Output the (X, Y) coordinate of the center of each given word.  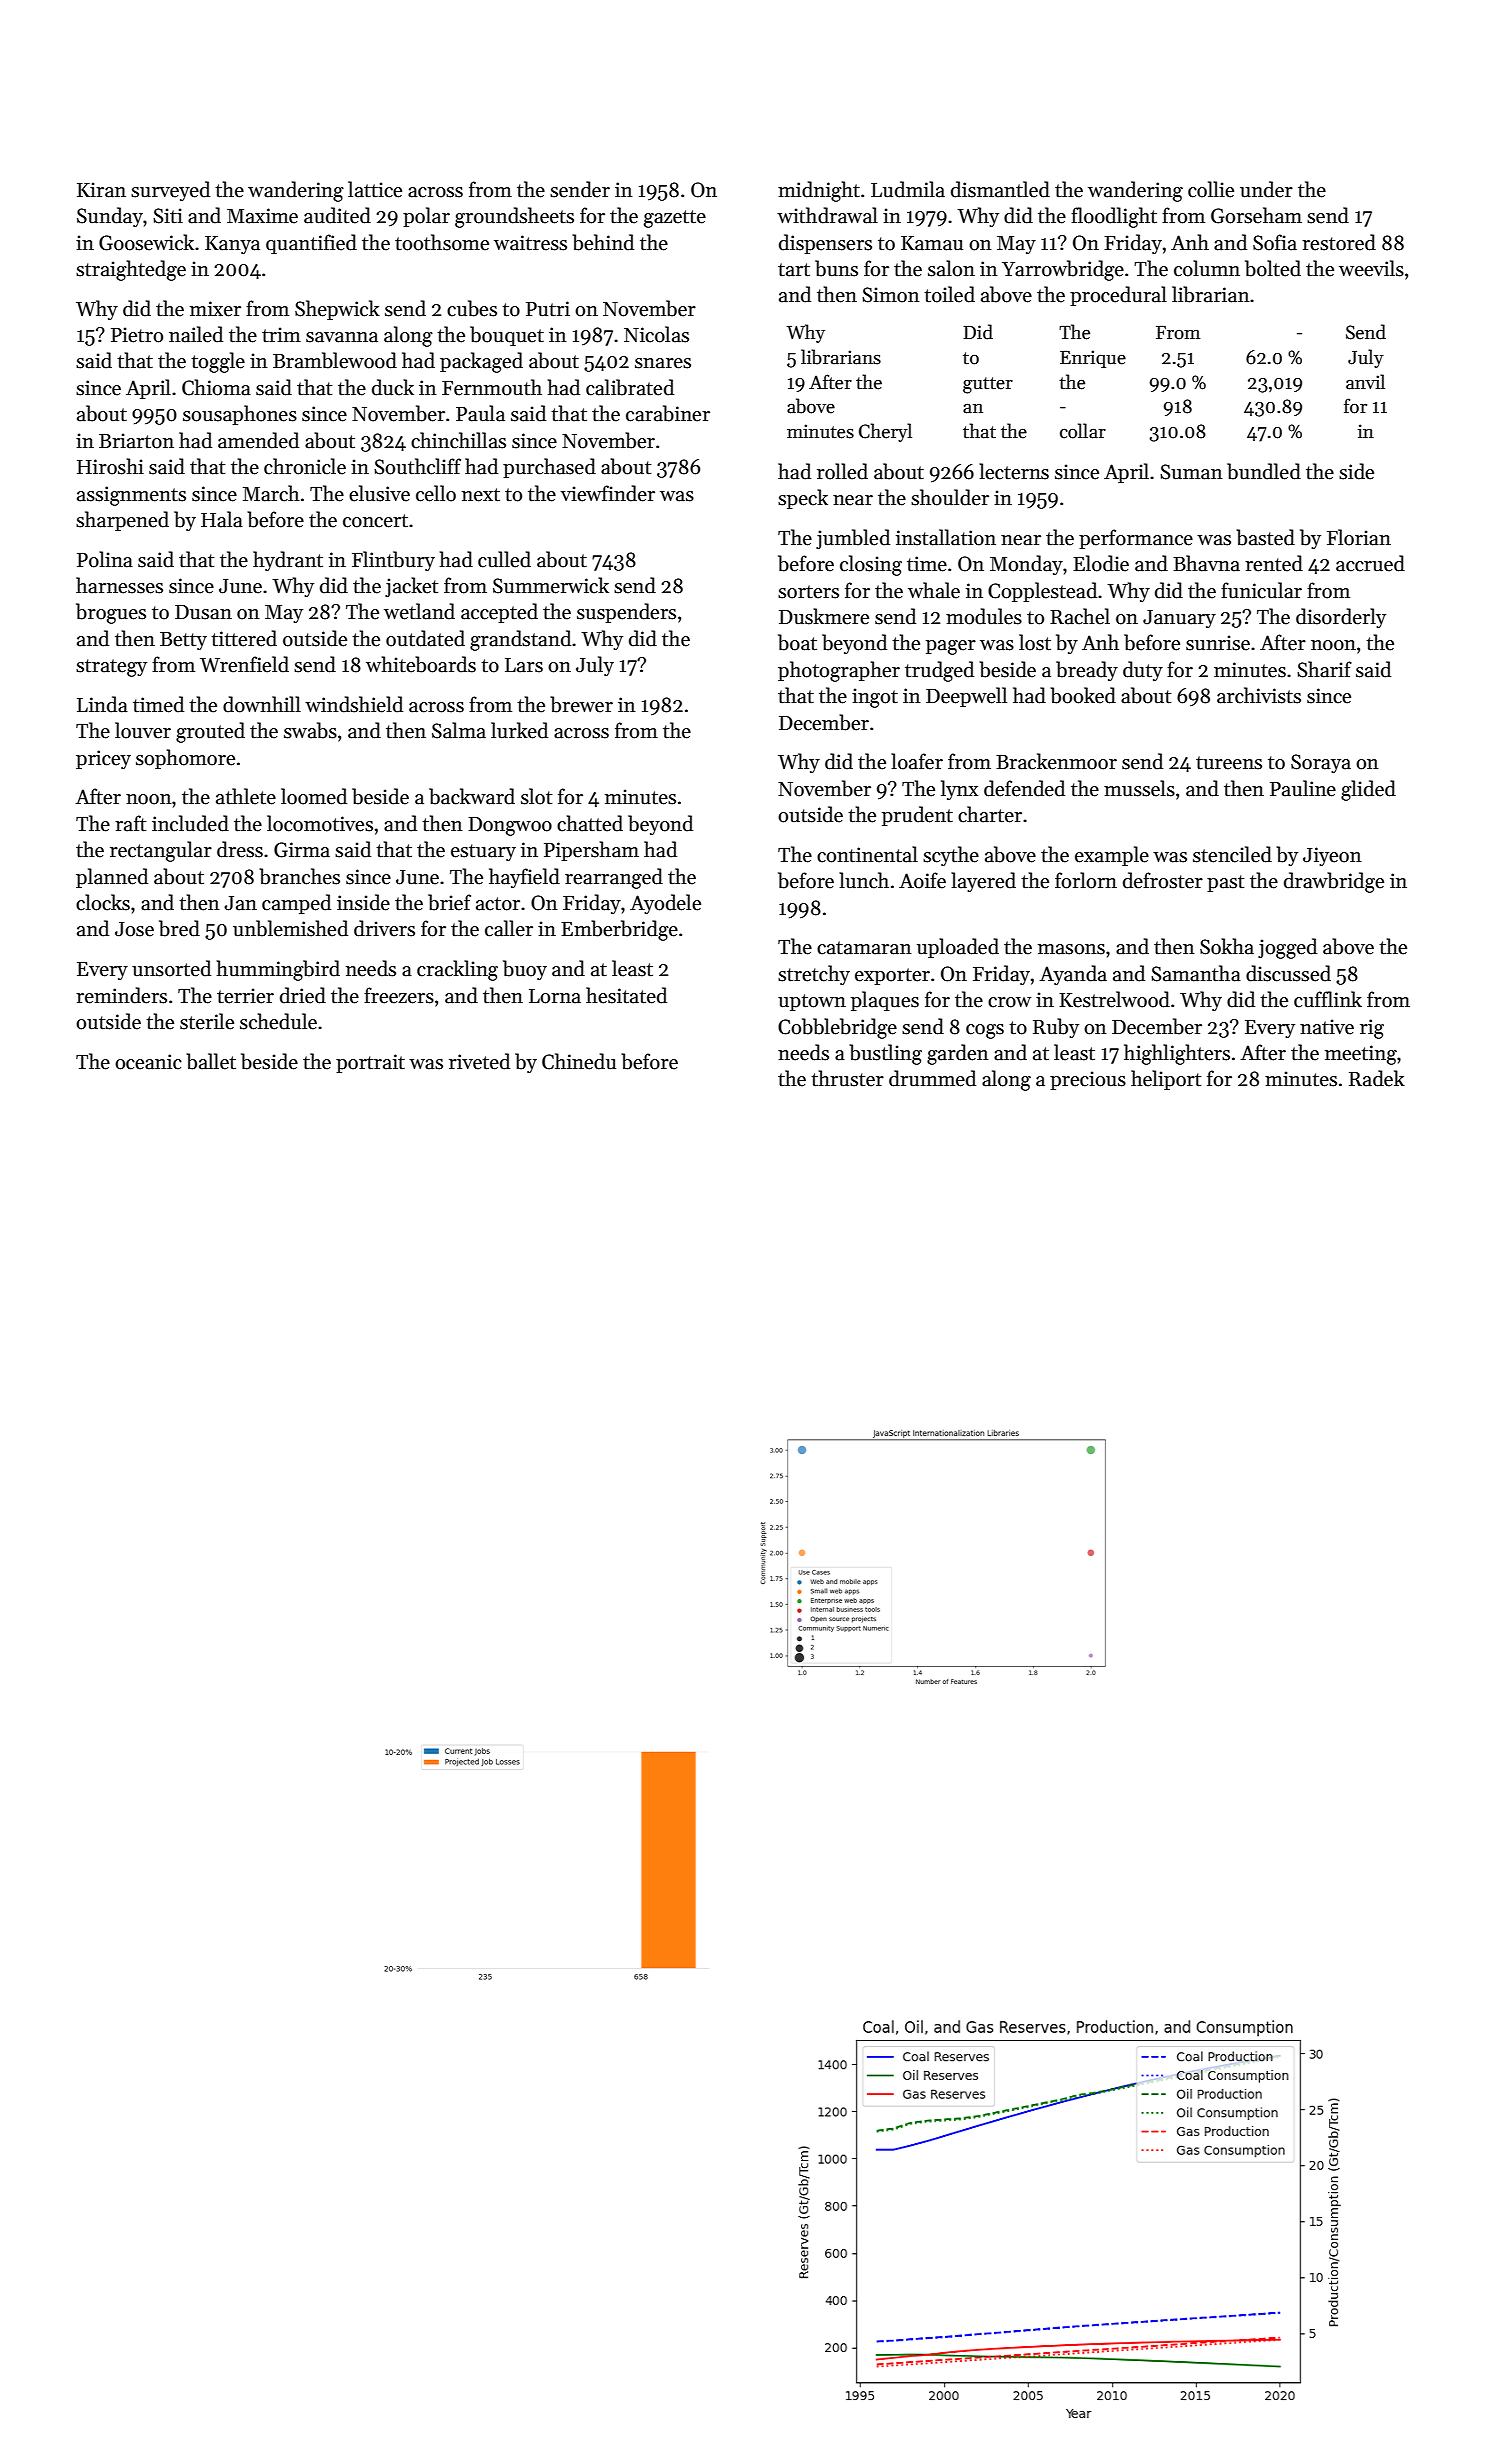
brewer (581, 704)
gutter (988, 385)
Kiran (101, 190)
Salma (459, 730)
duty (1143, 671)
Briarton (136, 441)
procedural (1118, 296)
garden (958, 1054)
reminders (121, 995)
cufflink (1328, 999)
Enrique (1093, 359)
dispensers (825, 244)
